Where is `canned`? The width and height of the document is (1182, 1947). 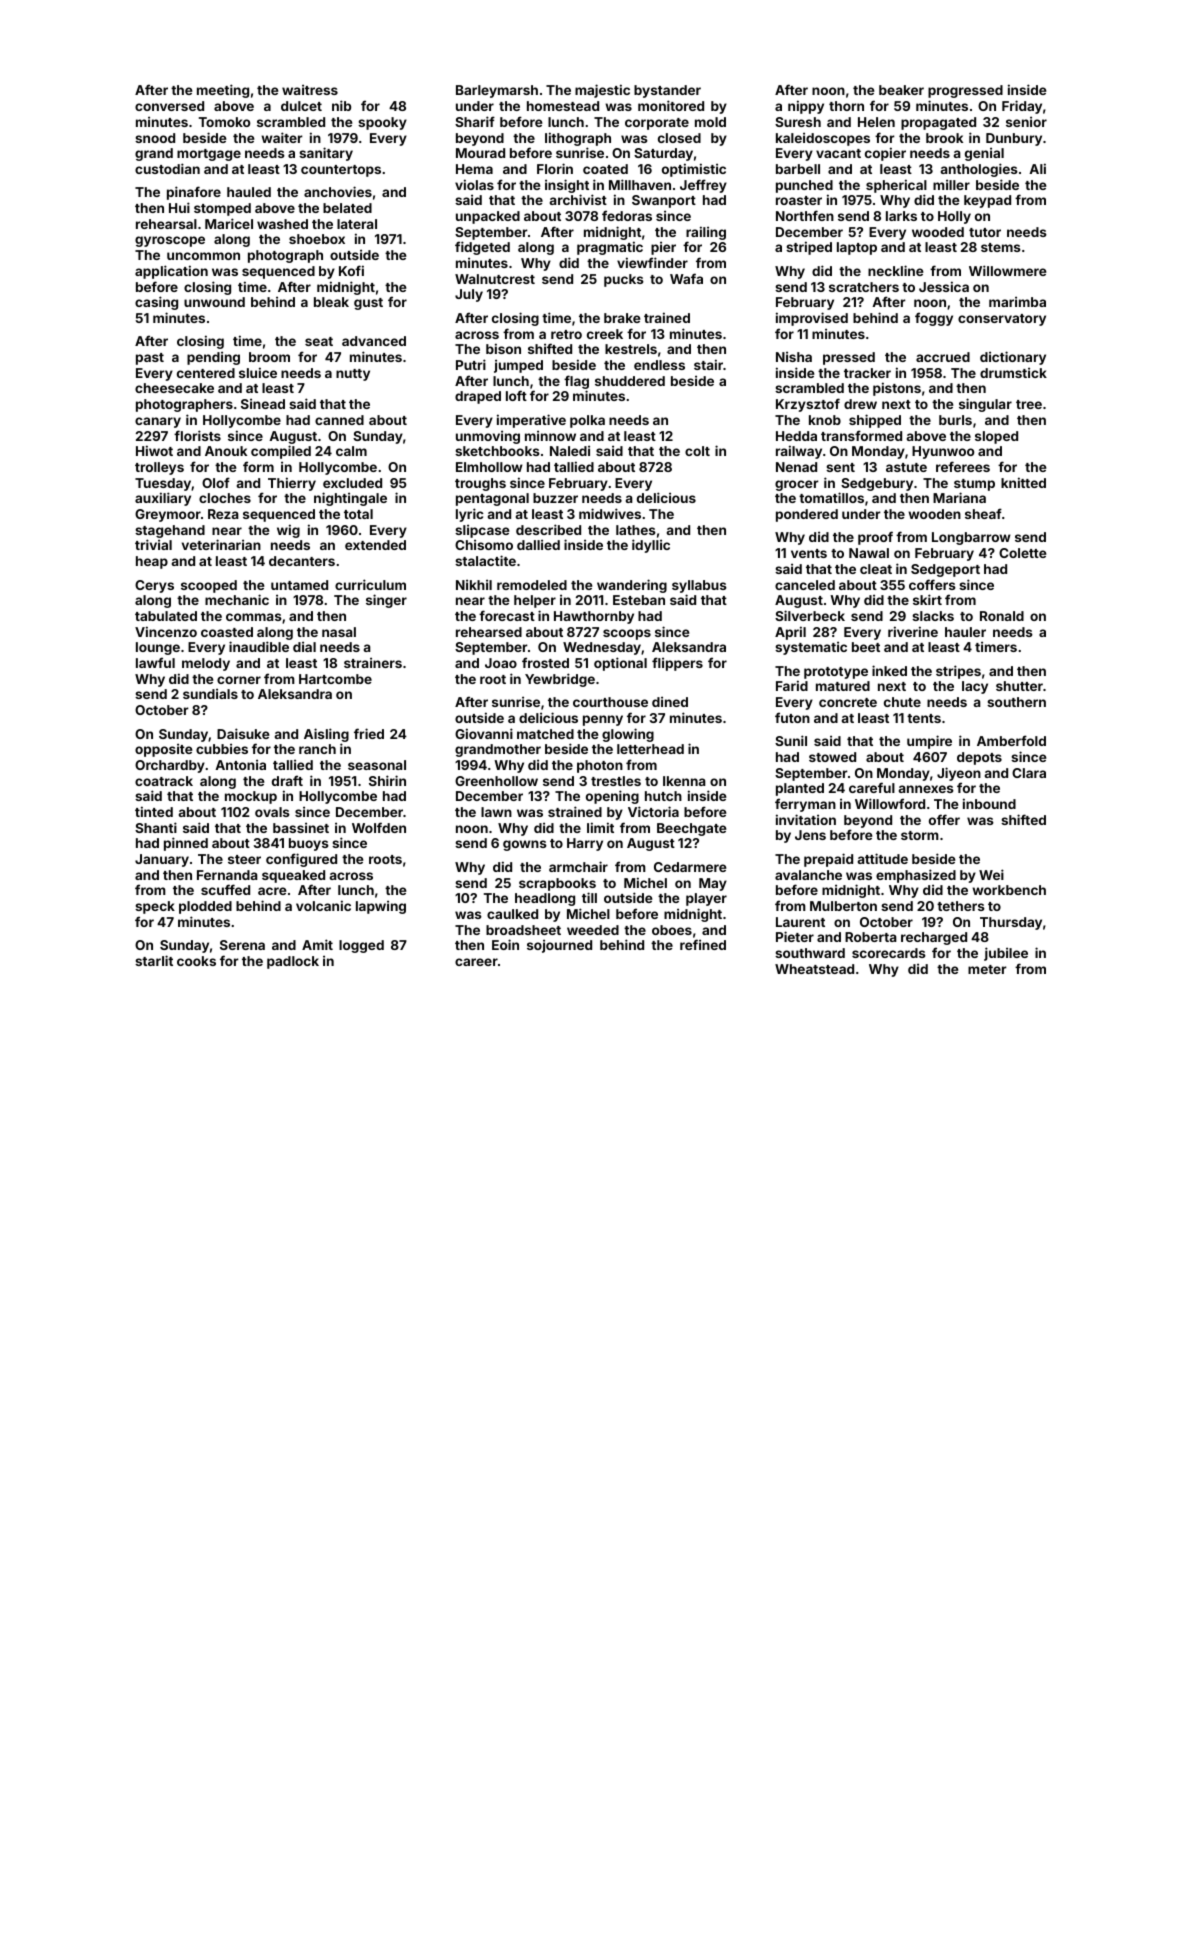
canned is located at coordinates (339, 420).
